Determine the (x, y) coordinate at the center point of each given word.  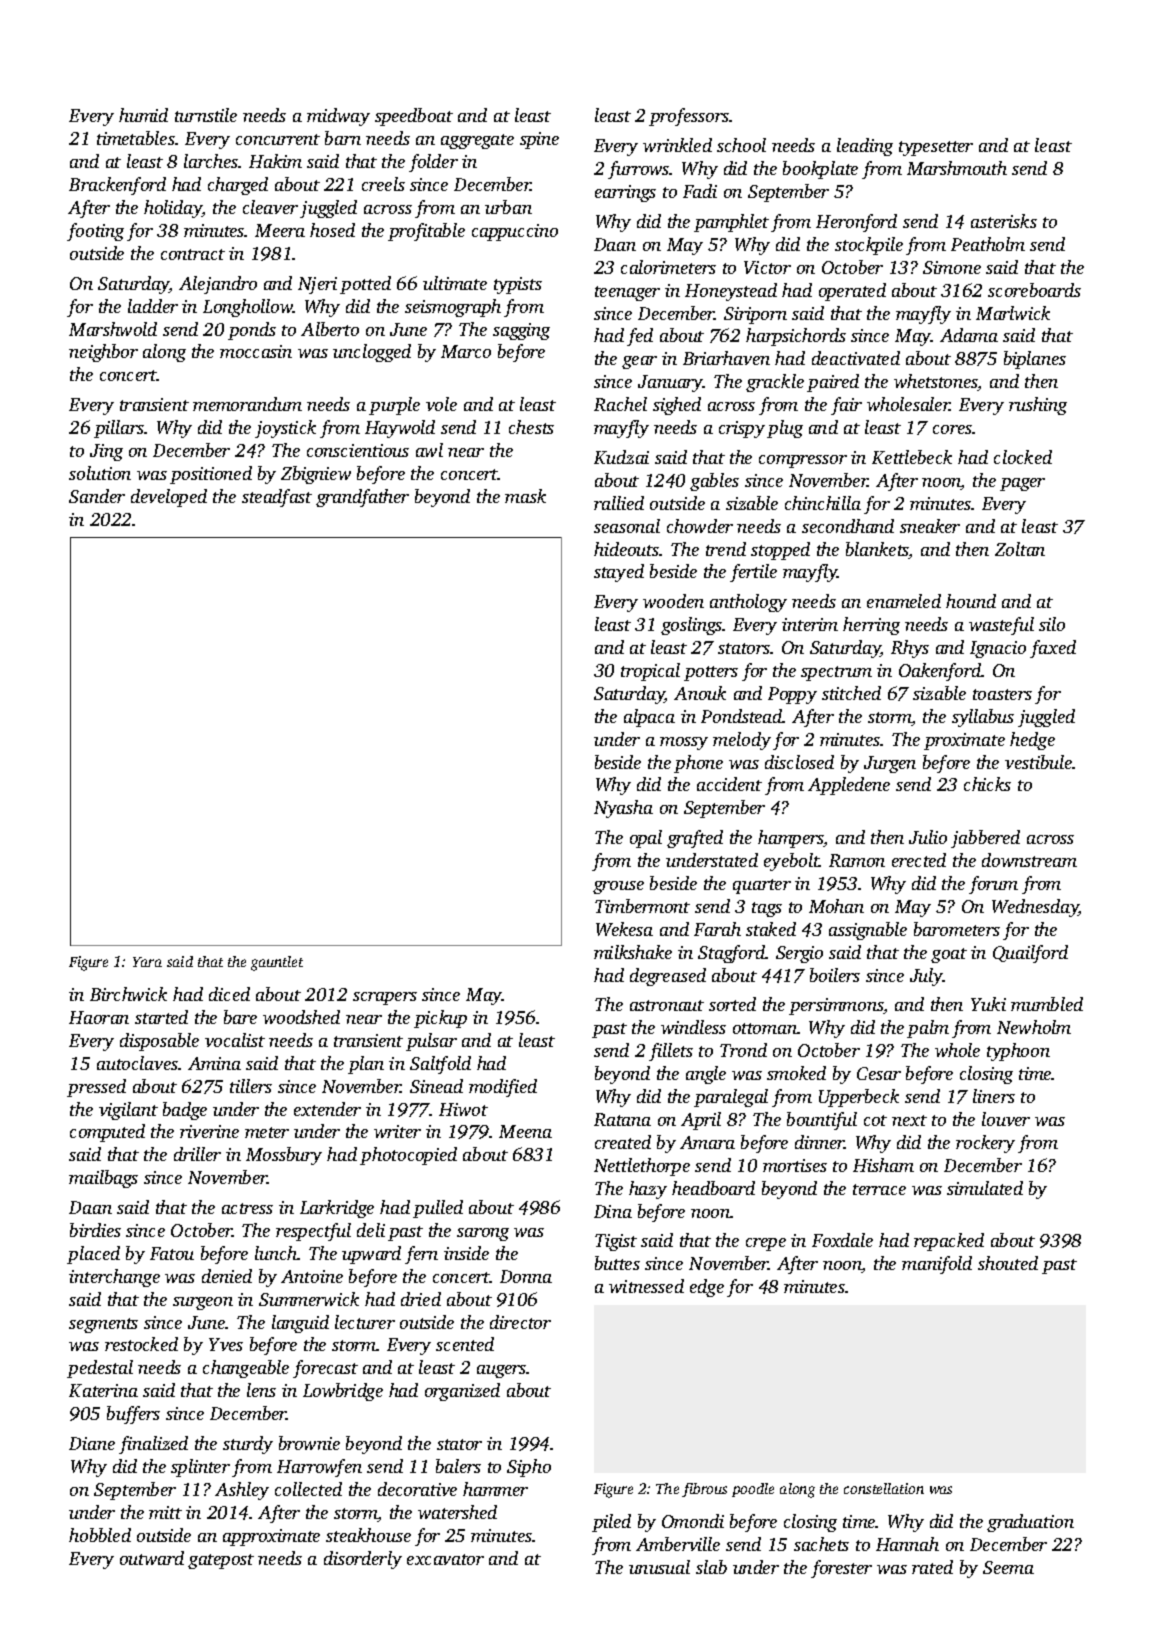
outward (152, 1558)
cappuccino (515, 232)
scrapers (385, 998)
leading (865, 147)
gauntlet (277, 963)
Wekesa (624, 929)
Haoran (99, 1017)
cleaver (270, 207)
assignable (868, 931)
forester (841, 1569)
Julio (928, 837)
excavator (445, 1559)
